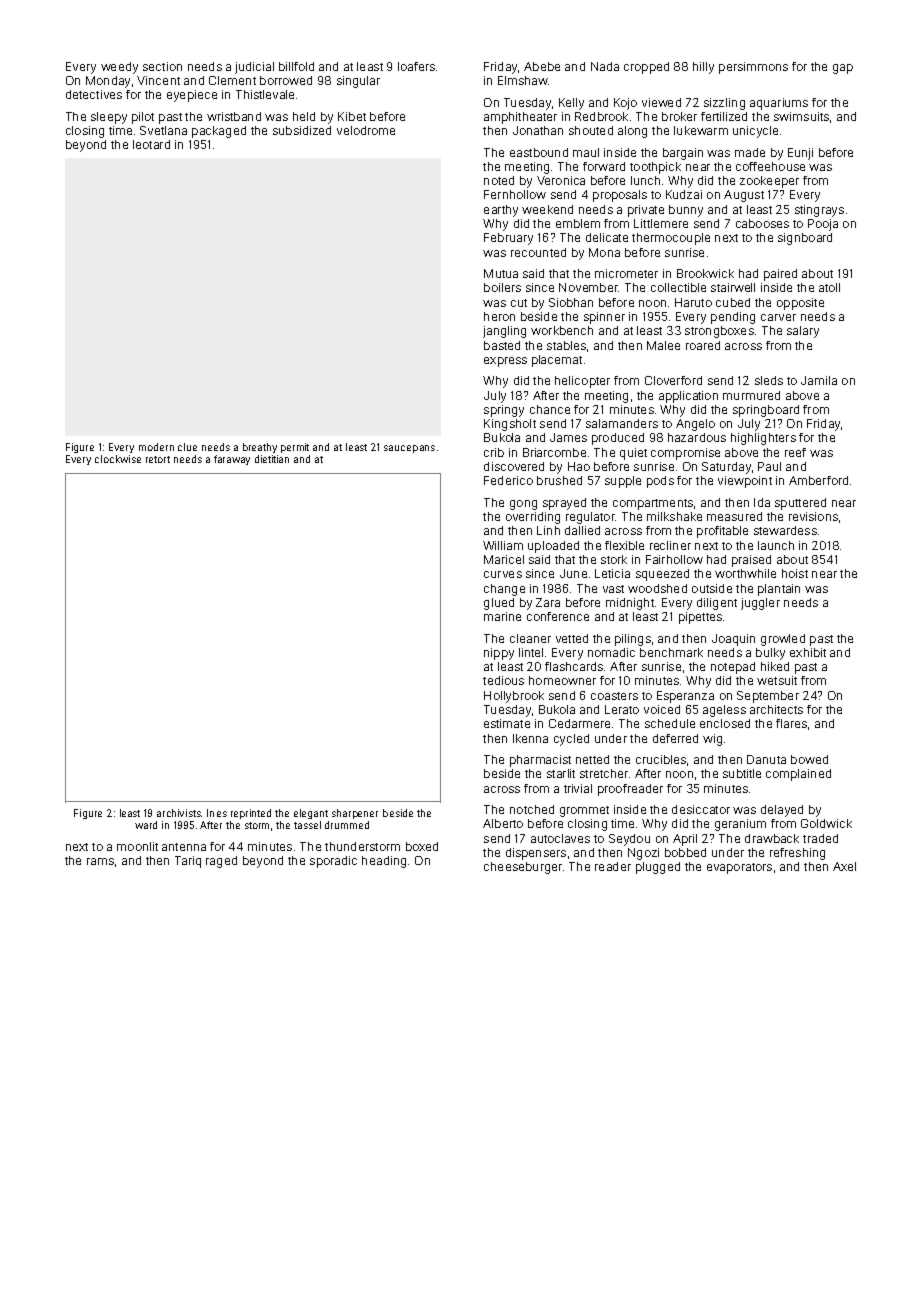 The image size is (924, 1308). I want to click on basted, so click(502, 345).
